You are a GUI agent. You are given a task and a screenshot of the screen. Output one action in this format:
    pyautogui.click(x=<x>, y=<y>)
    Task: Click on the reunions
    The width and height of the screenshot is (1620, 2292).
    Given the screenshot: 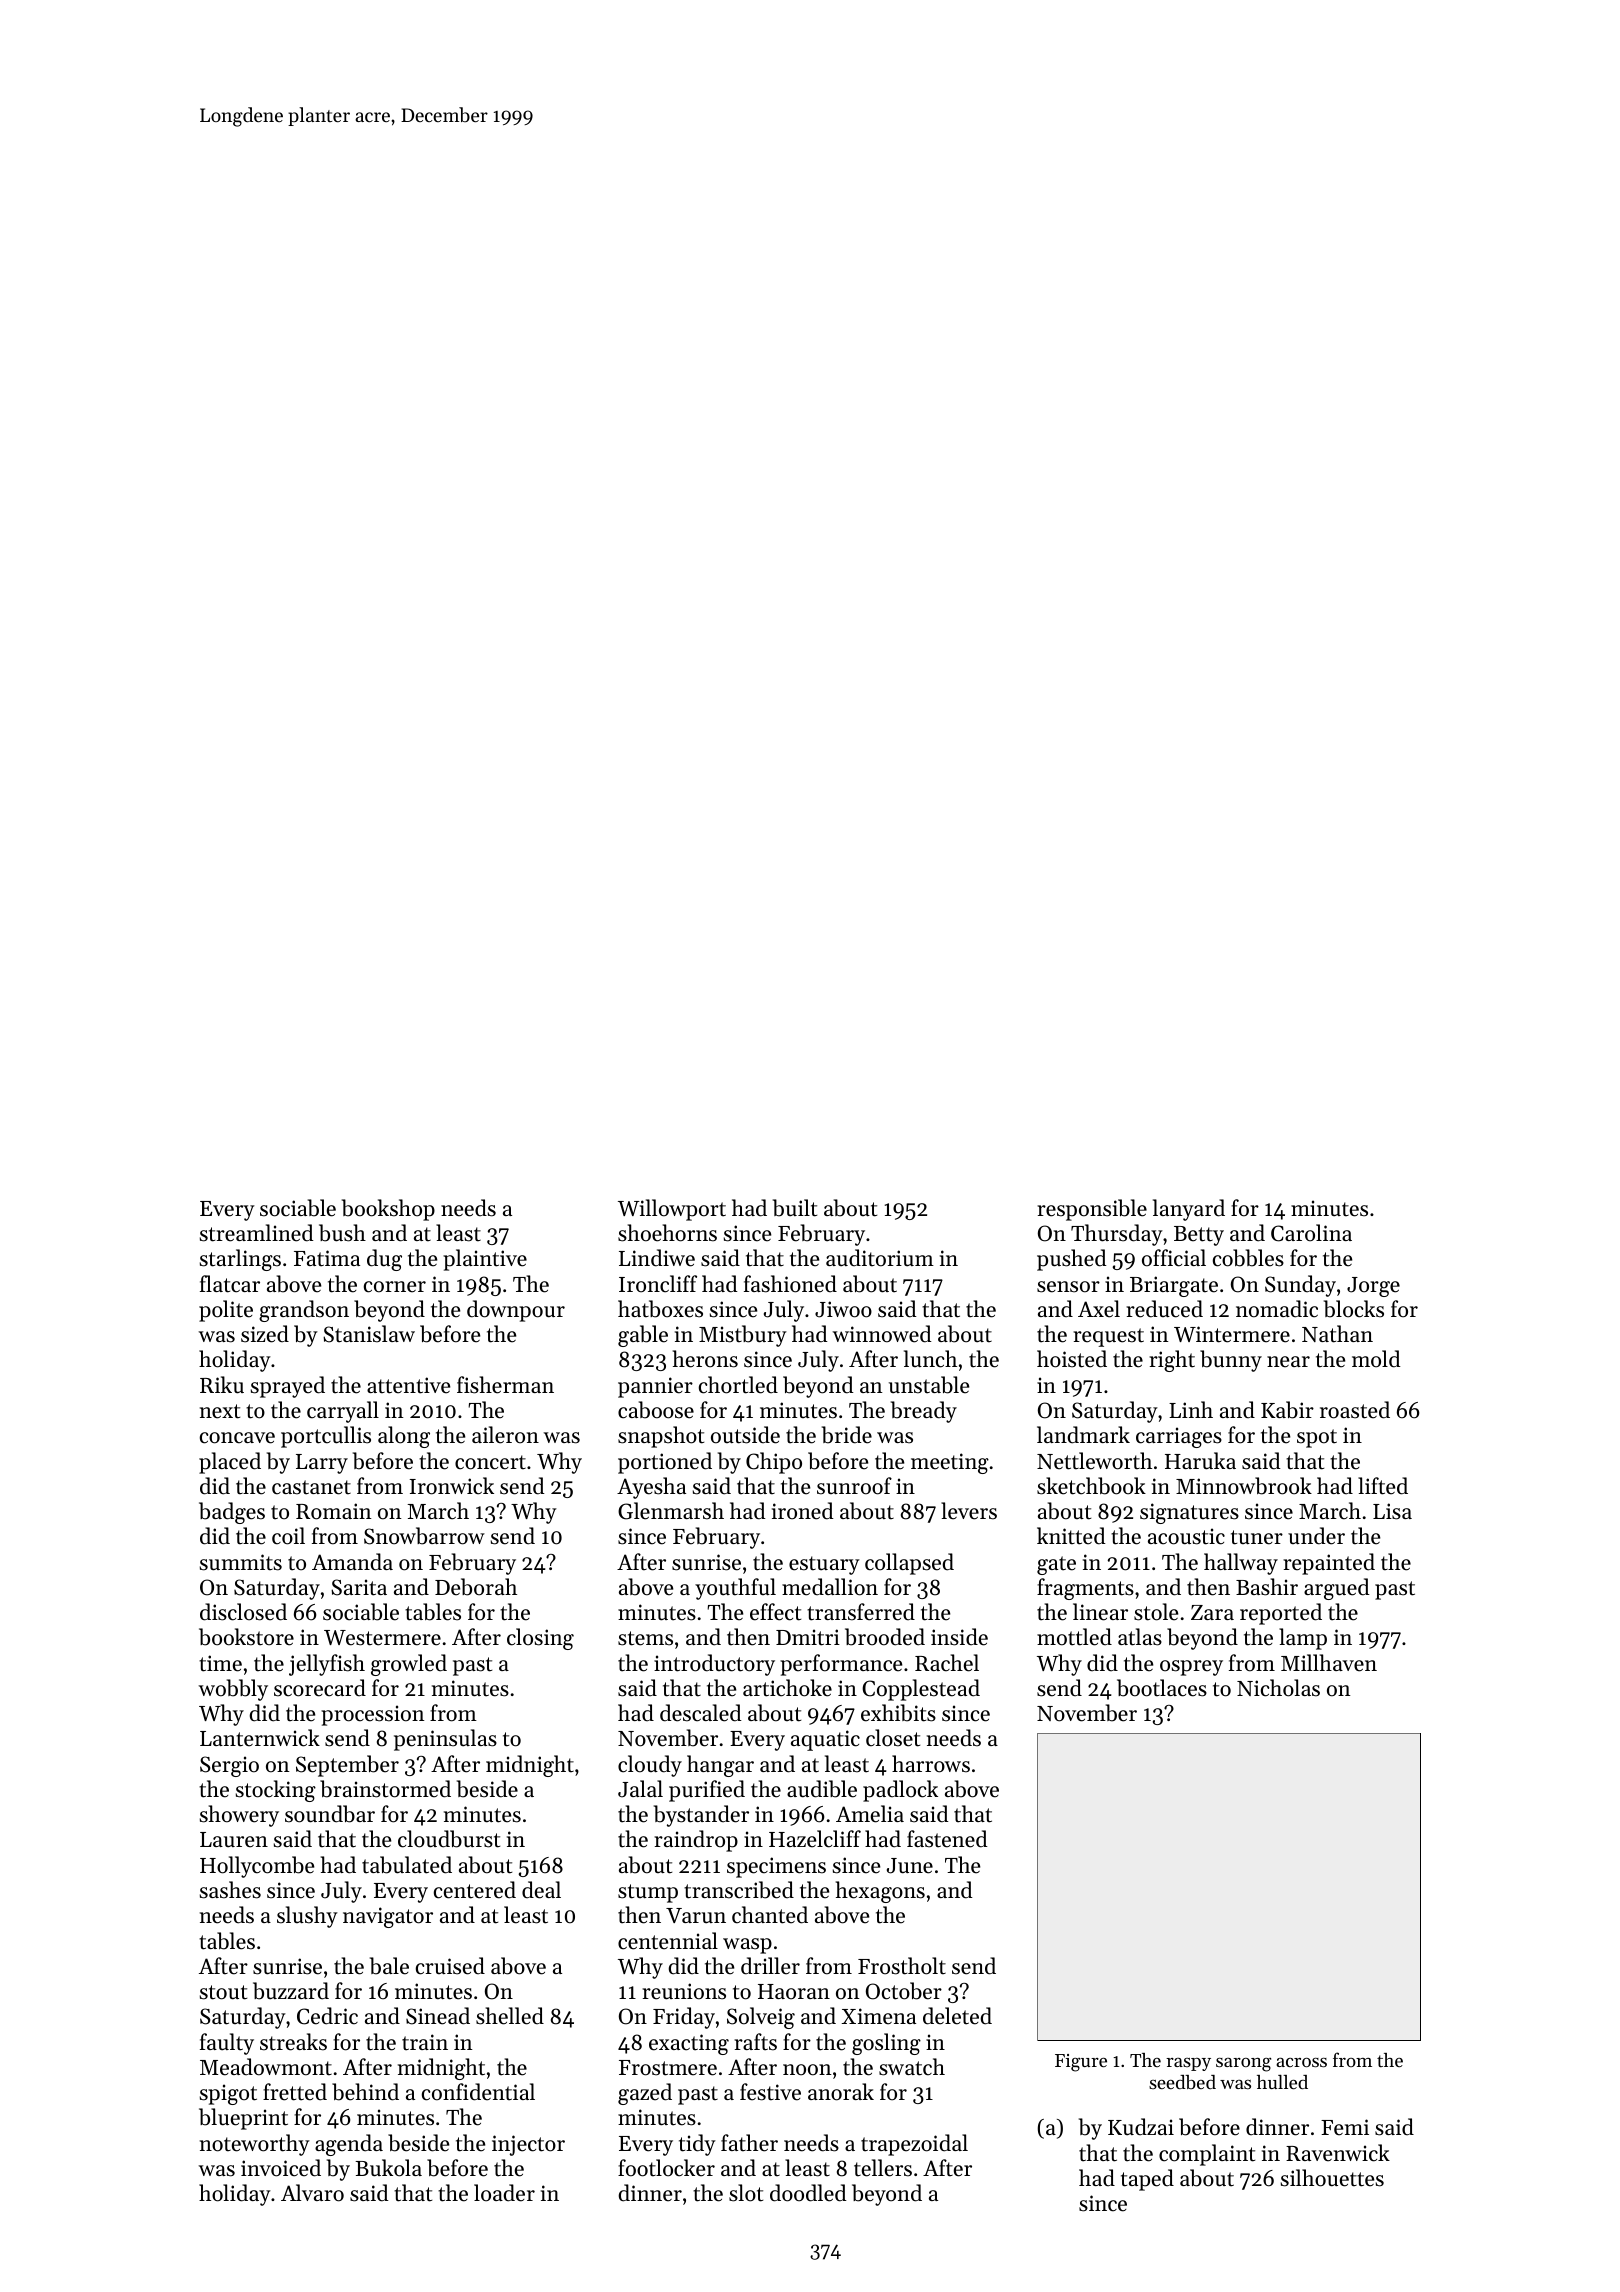 What is the action you would take?
    pyautogui.click(x=684, y=1991)
